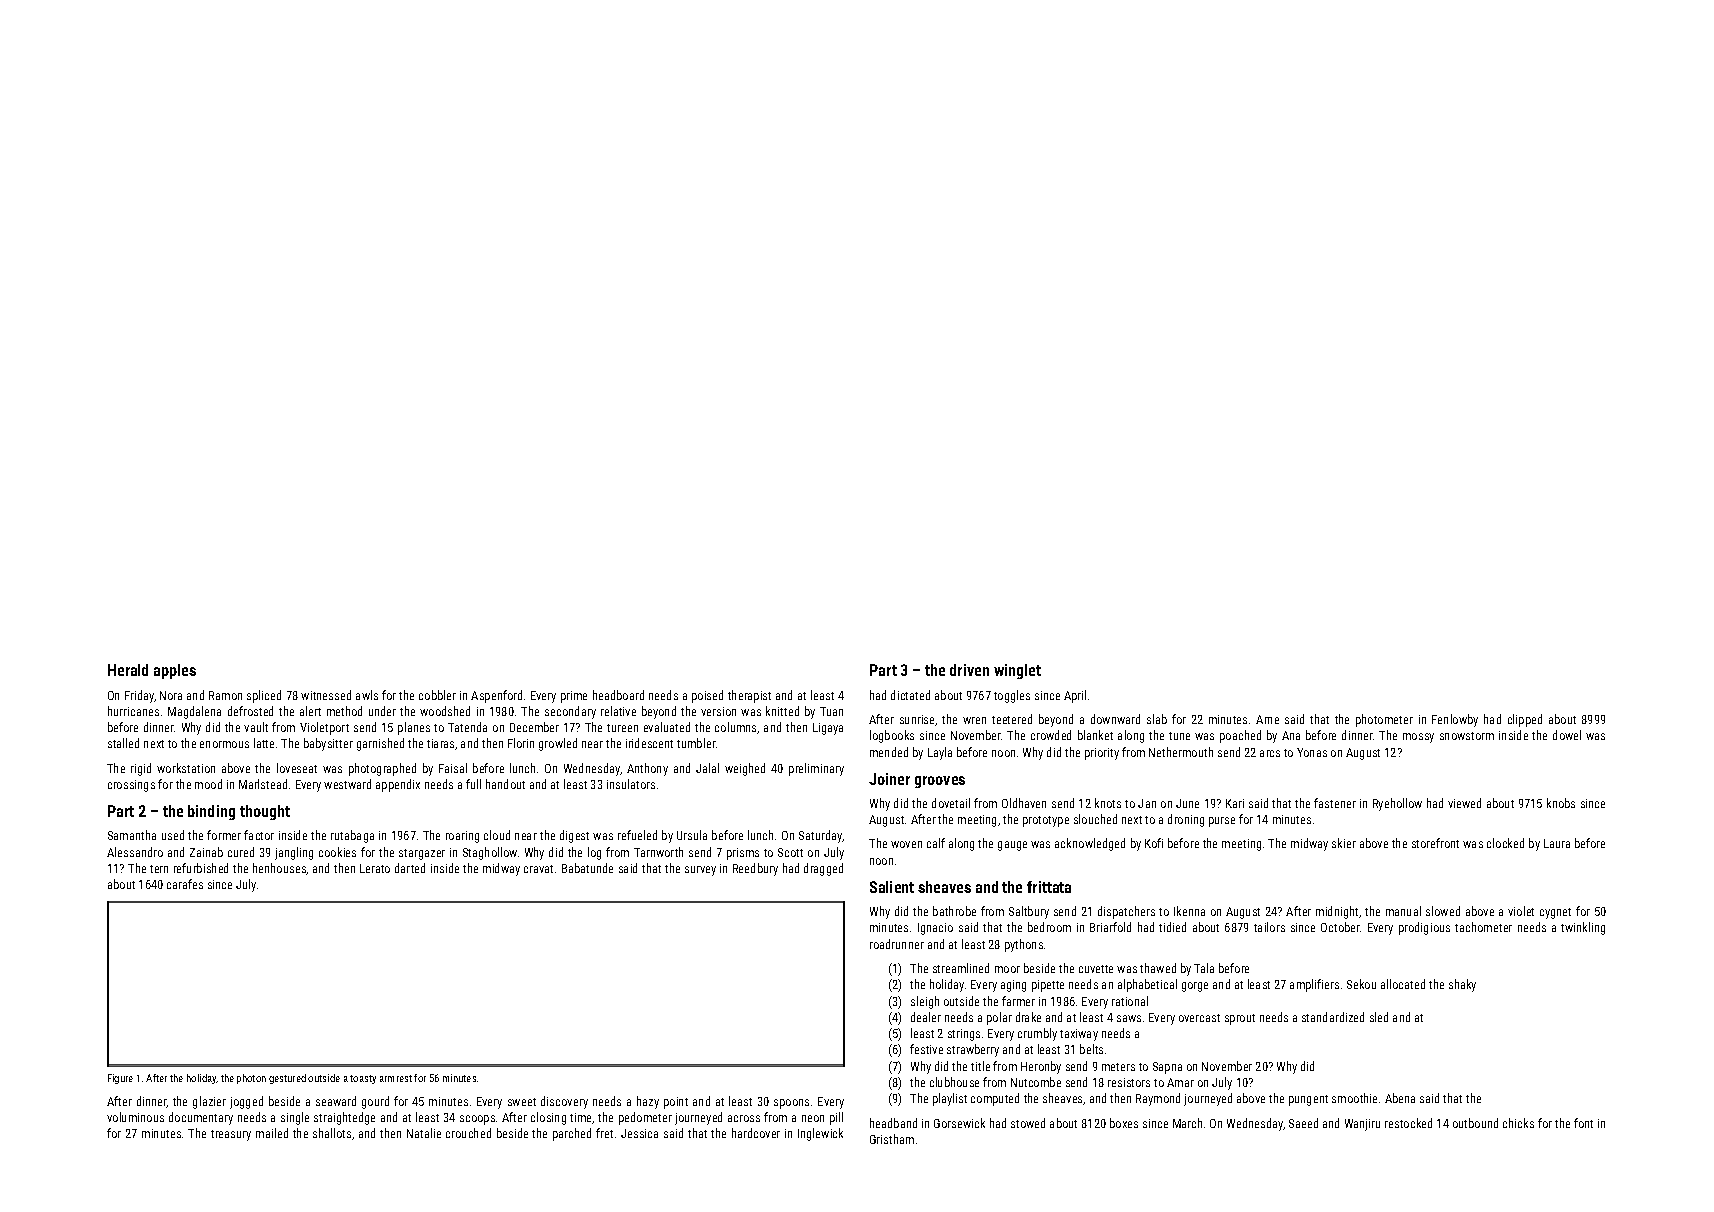 The image size is (1714, 1212). Describe the element at coordinates (264, 743) in the page. I see `latte` at that location.
